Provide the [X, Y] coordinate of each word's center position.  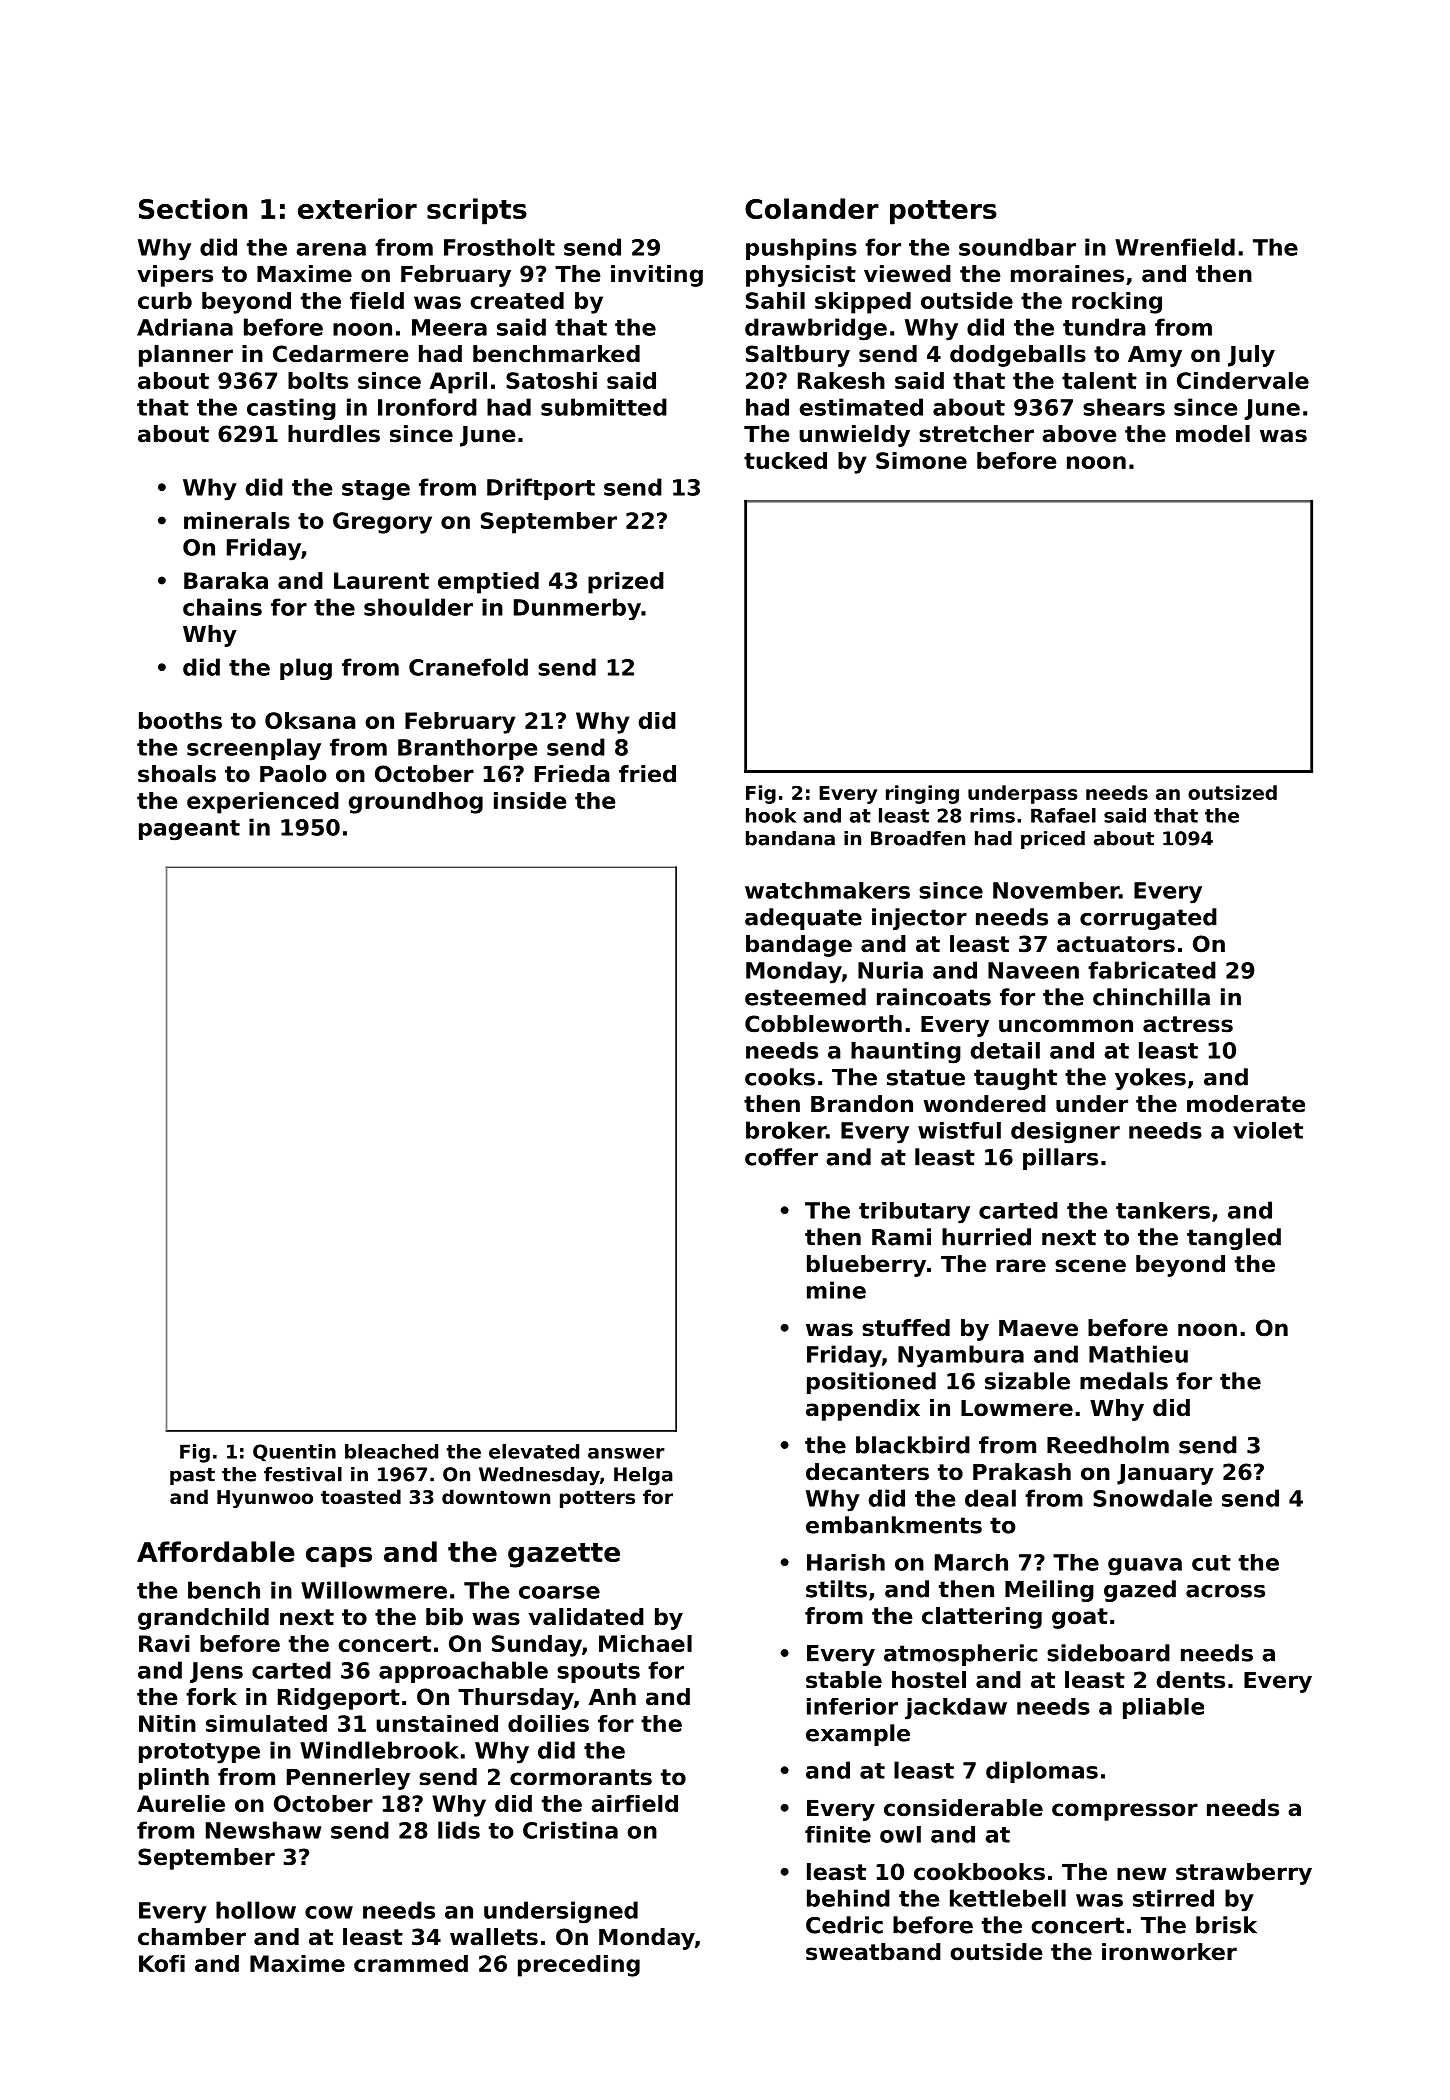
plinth [174, 1779]
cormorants [581, 1777]
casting [291, 409]
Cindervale [1243, 380]
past [192, 1476]
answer [626, 1453]
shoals [177, 774]
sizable [1027, 1381]
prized [626, 583]
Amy [1155, 356]
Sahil [775, 300]
